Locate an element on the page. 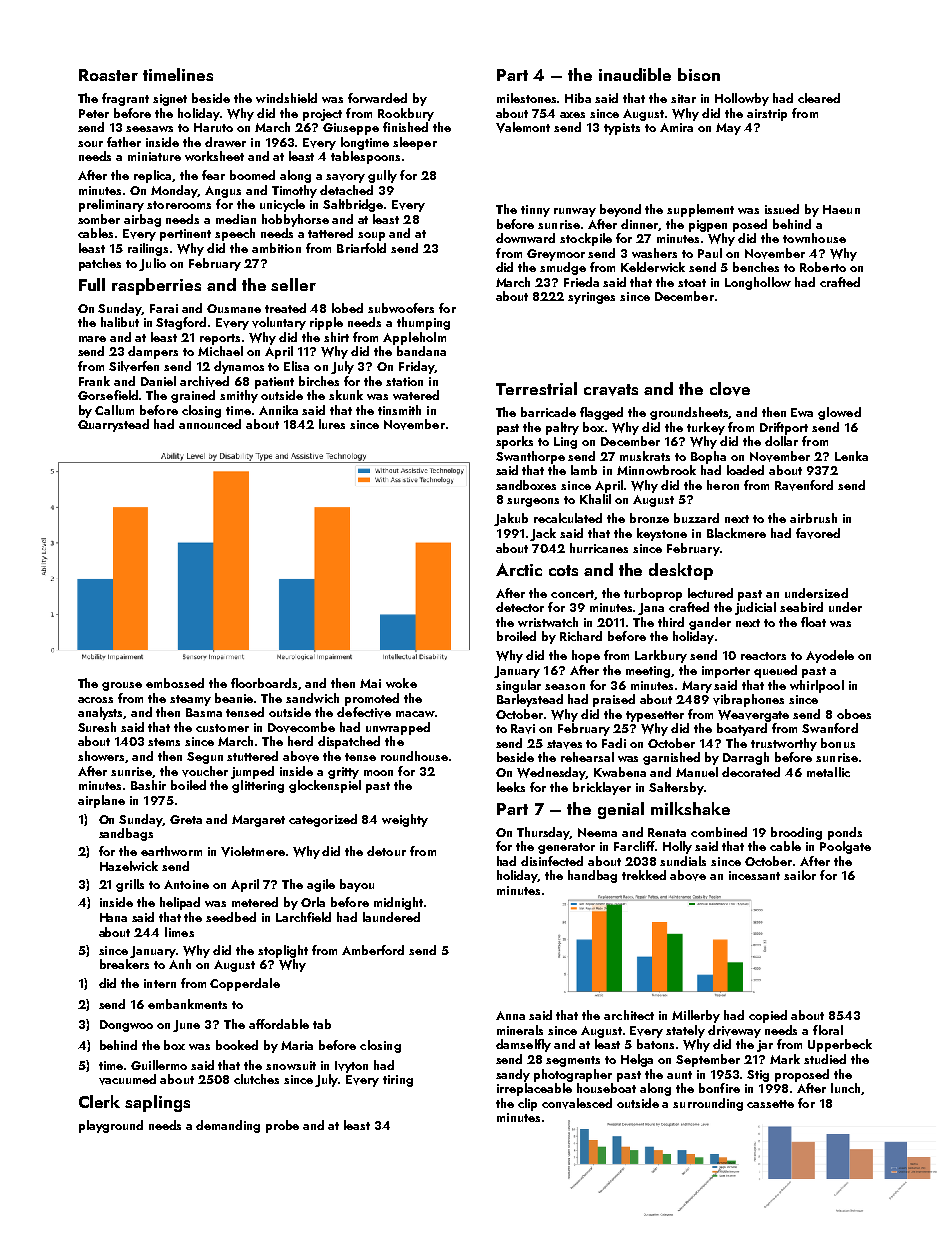  Anna is located at coordinates (510, 1015).
